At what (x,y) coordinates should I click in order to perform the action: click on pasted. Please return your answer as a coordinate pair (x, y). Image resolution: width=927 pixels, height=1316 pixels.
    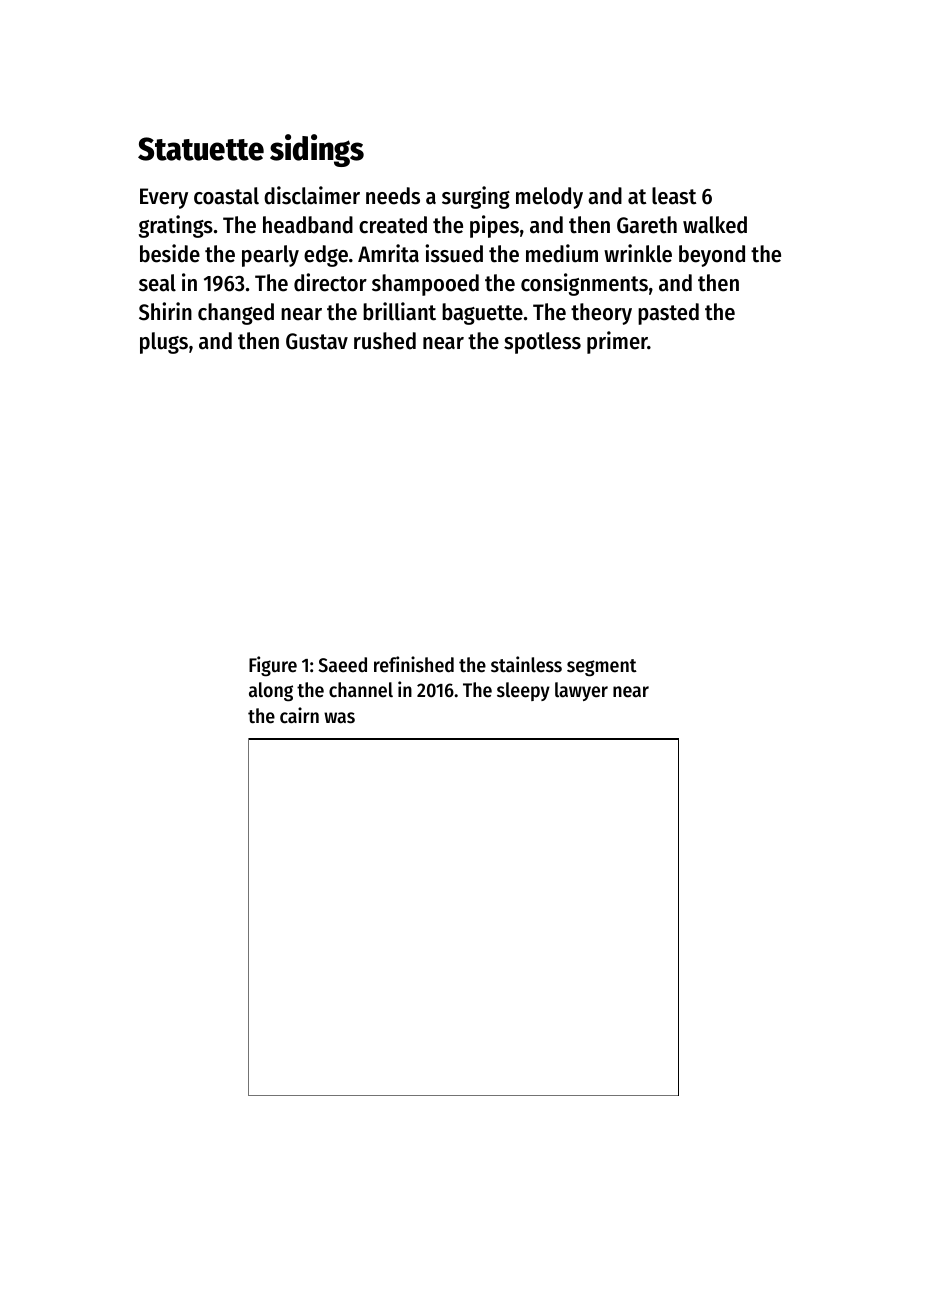
    Looking at the image, I should click on (668, 314).
